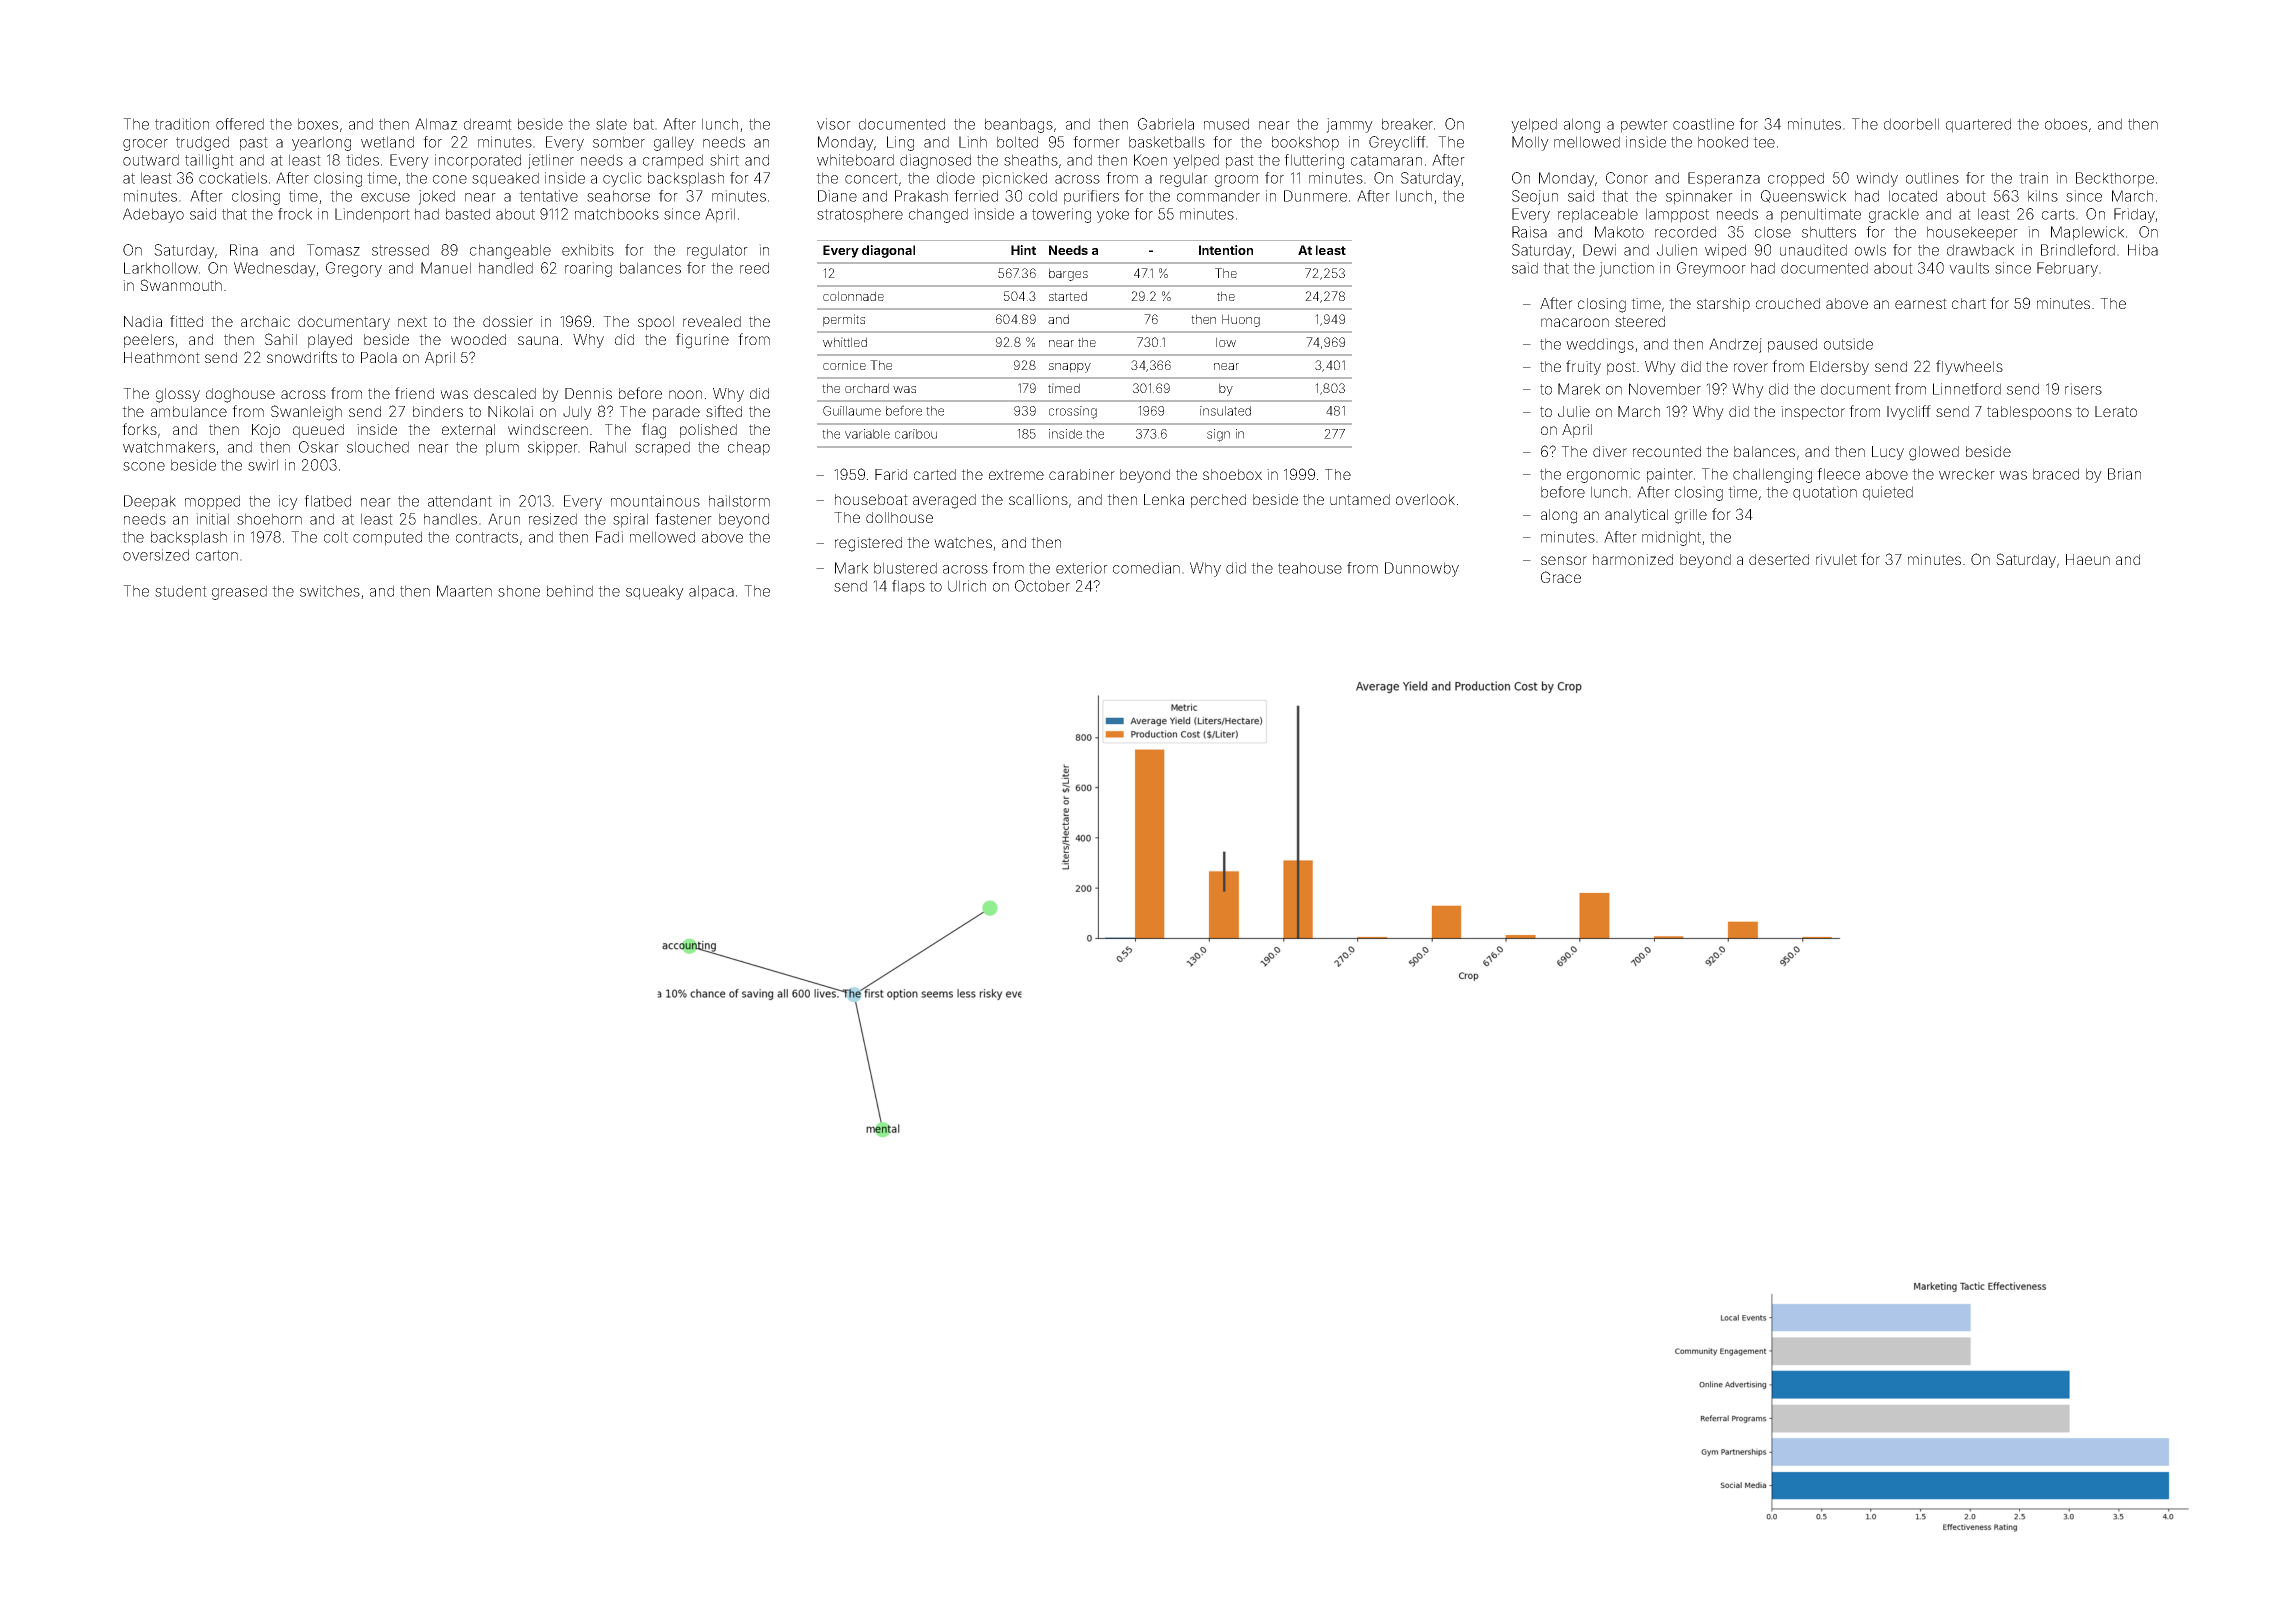 The height and width of the image is (1614, 2282). Describe the element at coordinates (217, 555) in the image. I see `carton` at that location.
